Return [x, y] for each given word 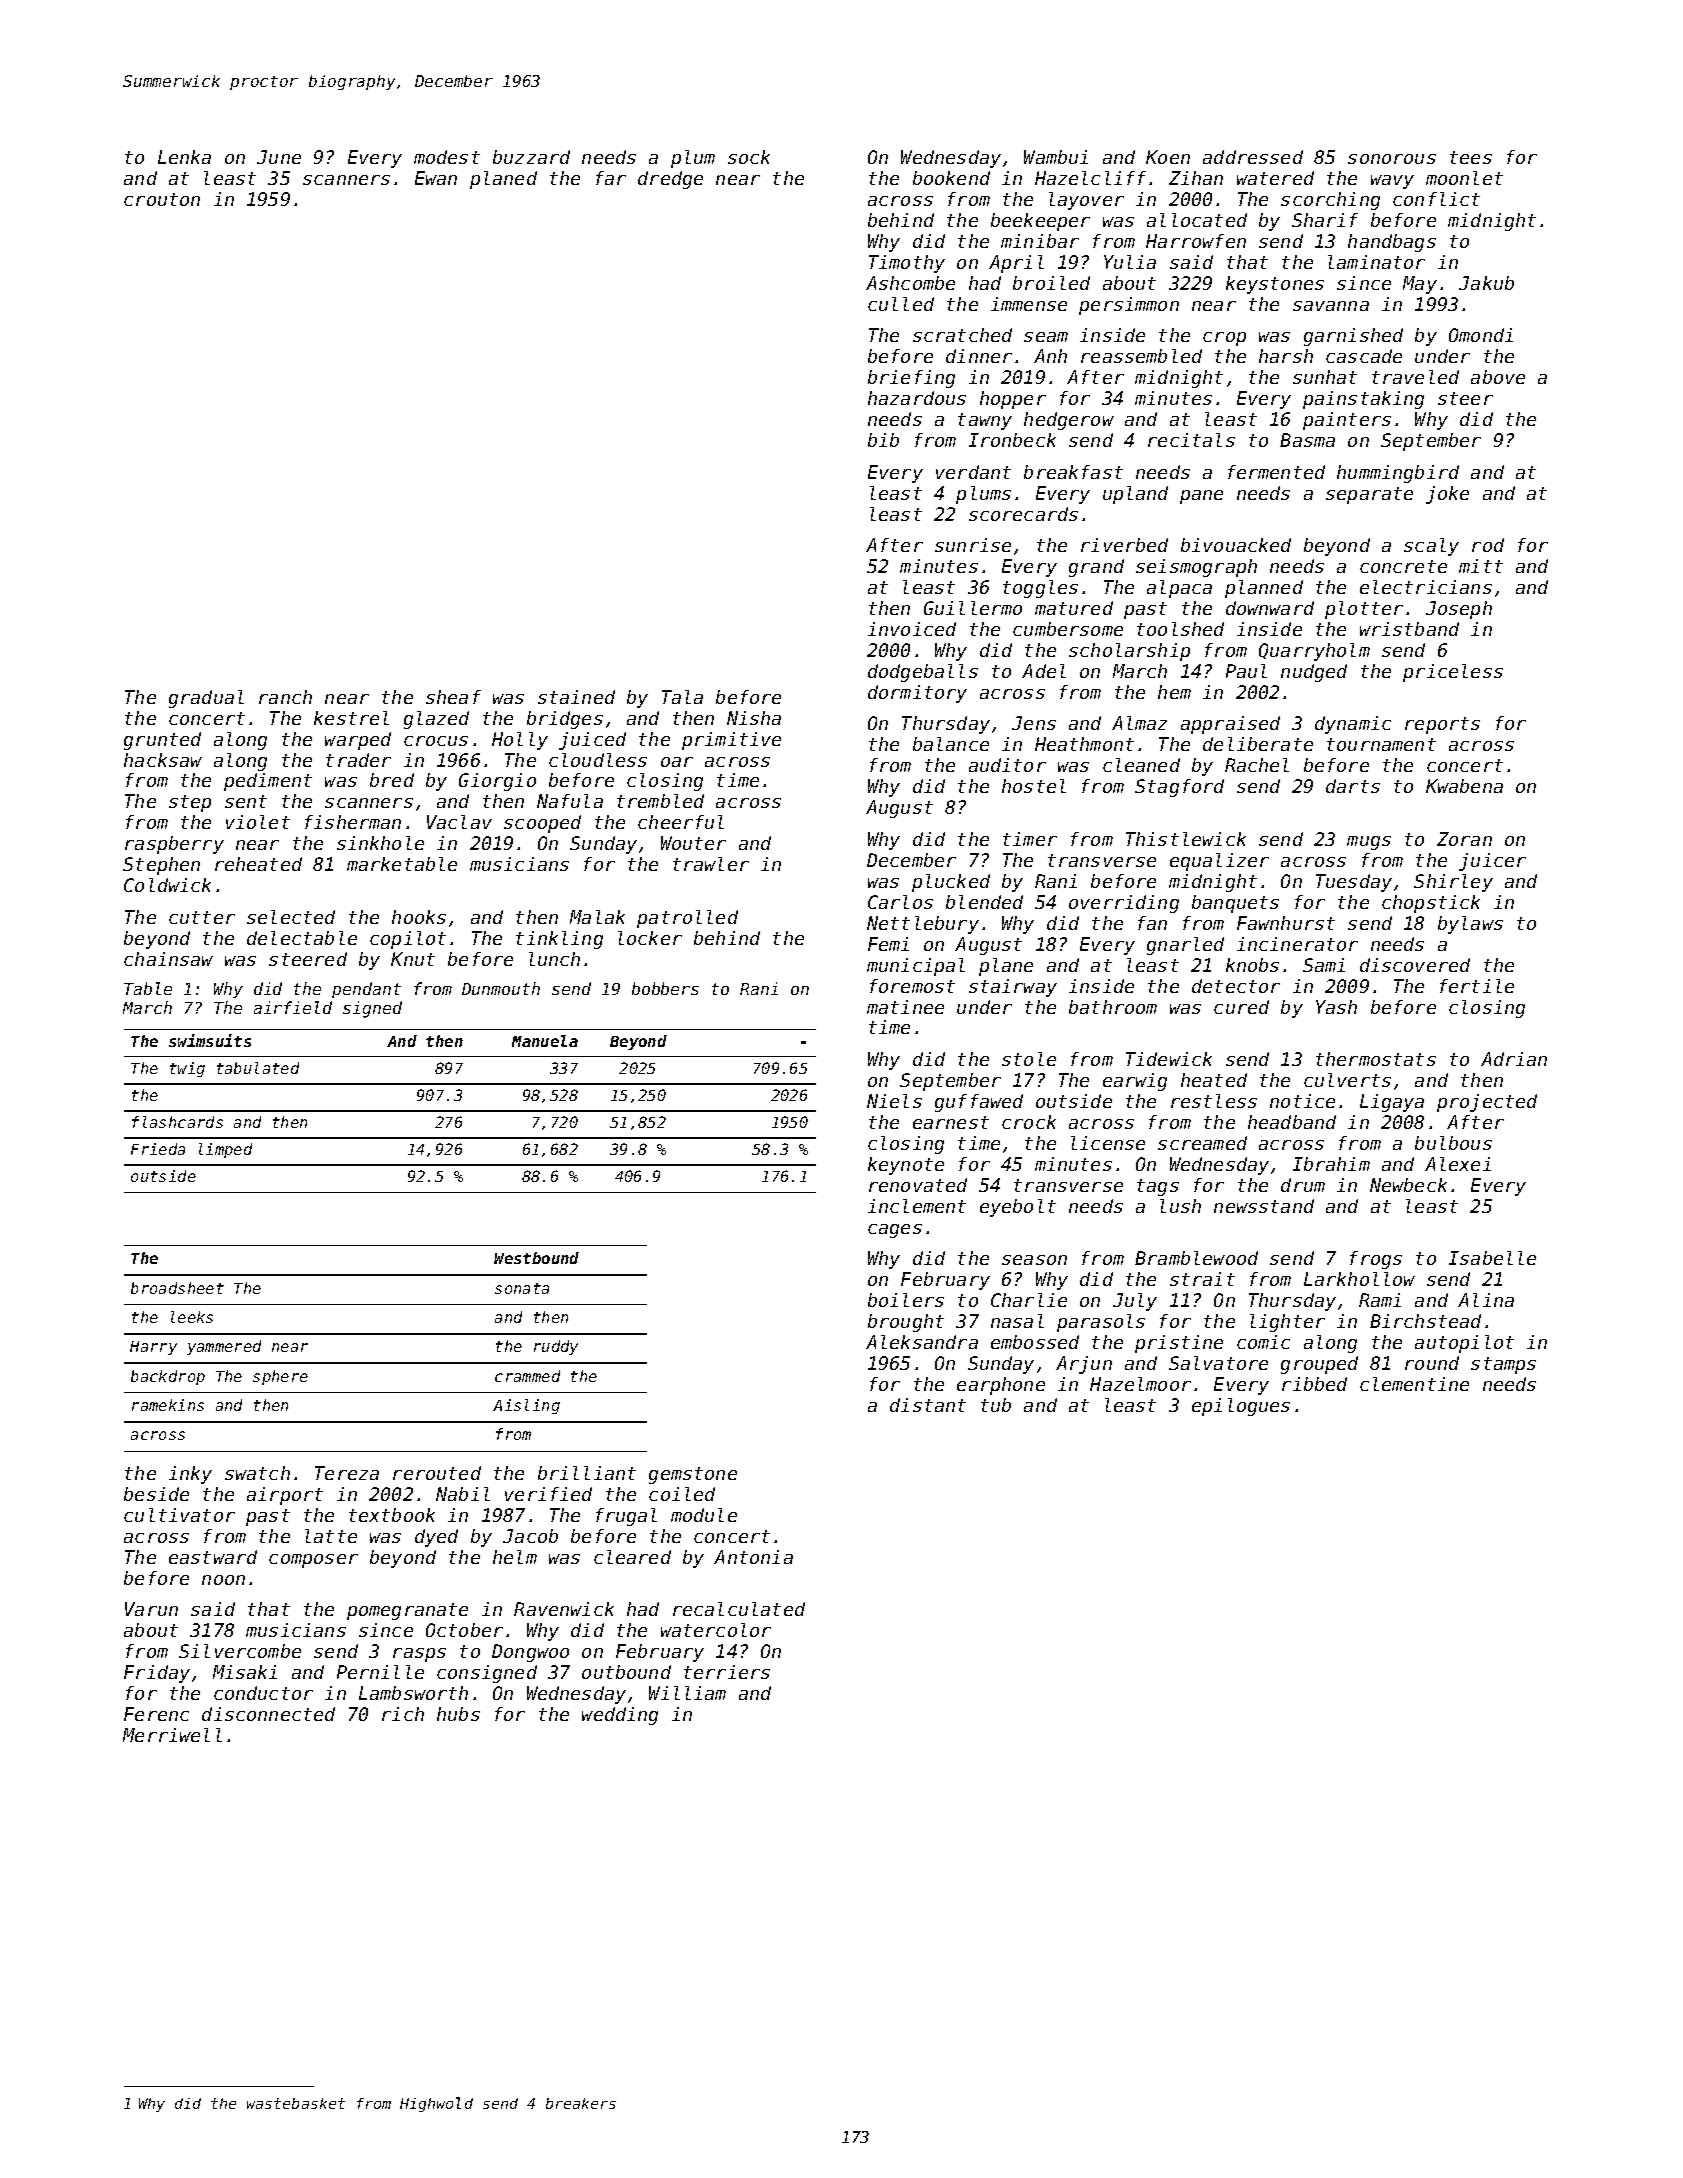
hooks [419, 917]
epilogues [1241, 1407]
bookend [951, 178]
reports [1442, 725]
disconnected [268, 1714]
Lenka [184, 157]
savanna [1331, 306]
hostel [1034, 786]
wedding [620, 1716]
